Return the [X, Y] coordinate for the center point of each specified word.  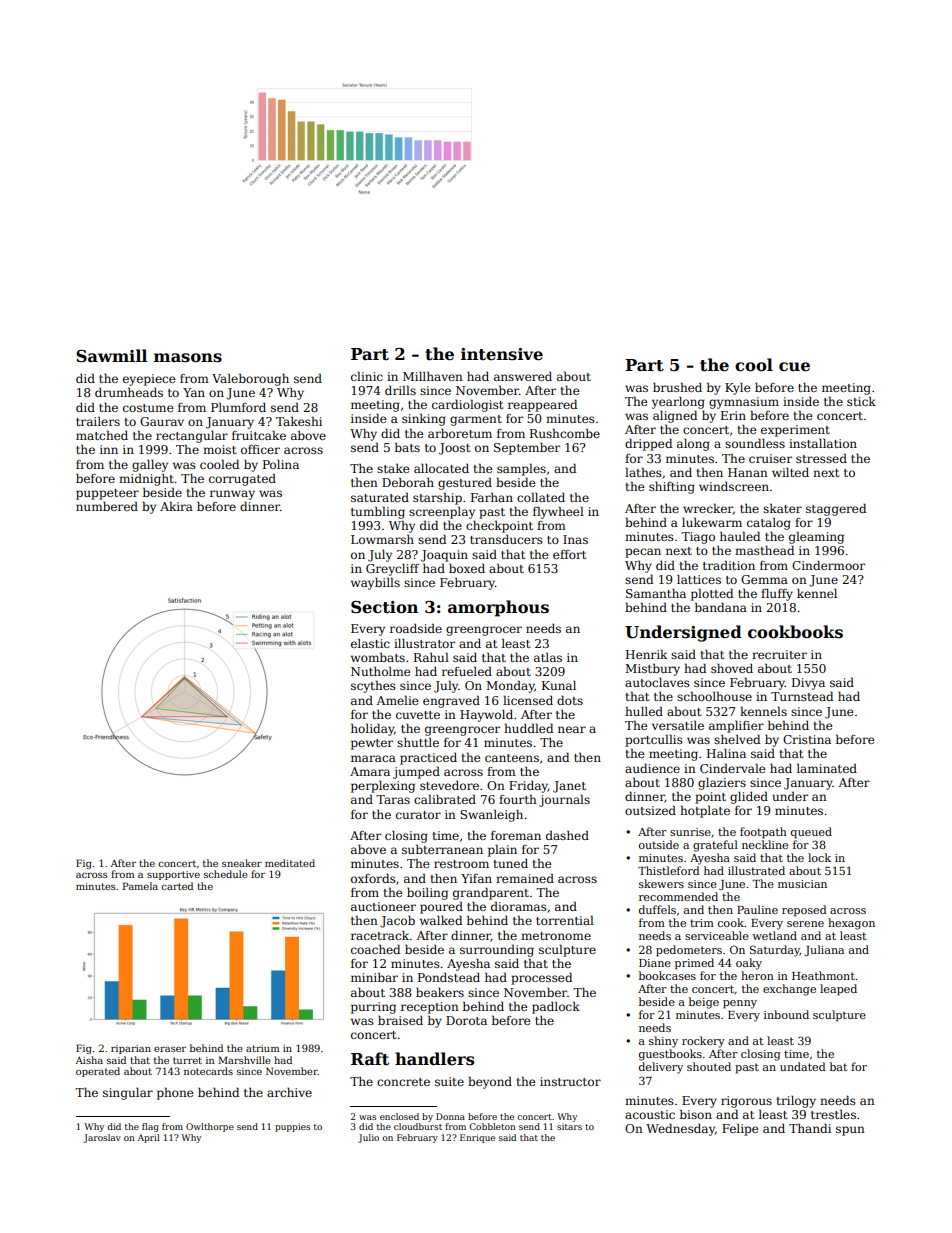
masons [188, 358]
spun [850, 1131]
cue [794, 367]
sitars [569, 1127]
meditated [290, 863]
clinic [367, 376]
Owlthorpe [210, 1127]
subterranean [442, 849]
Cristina [807, 739]
